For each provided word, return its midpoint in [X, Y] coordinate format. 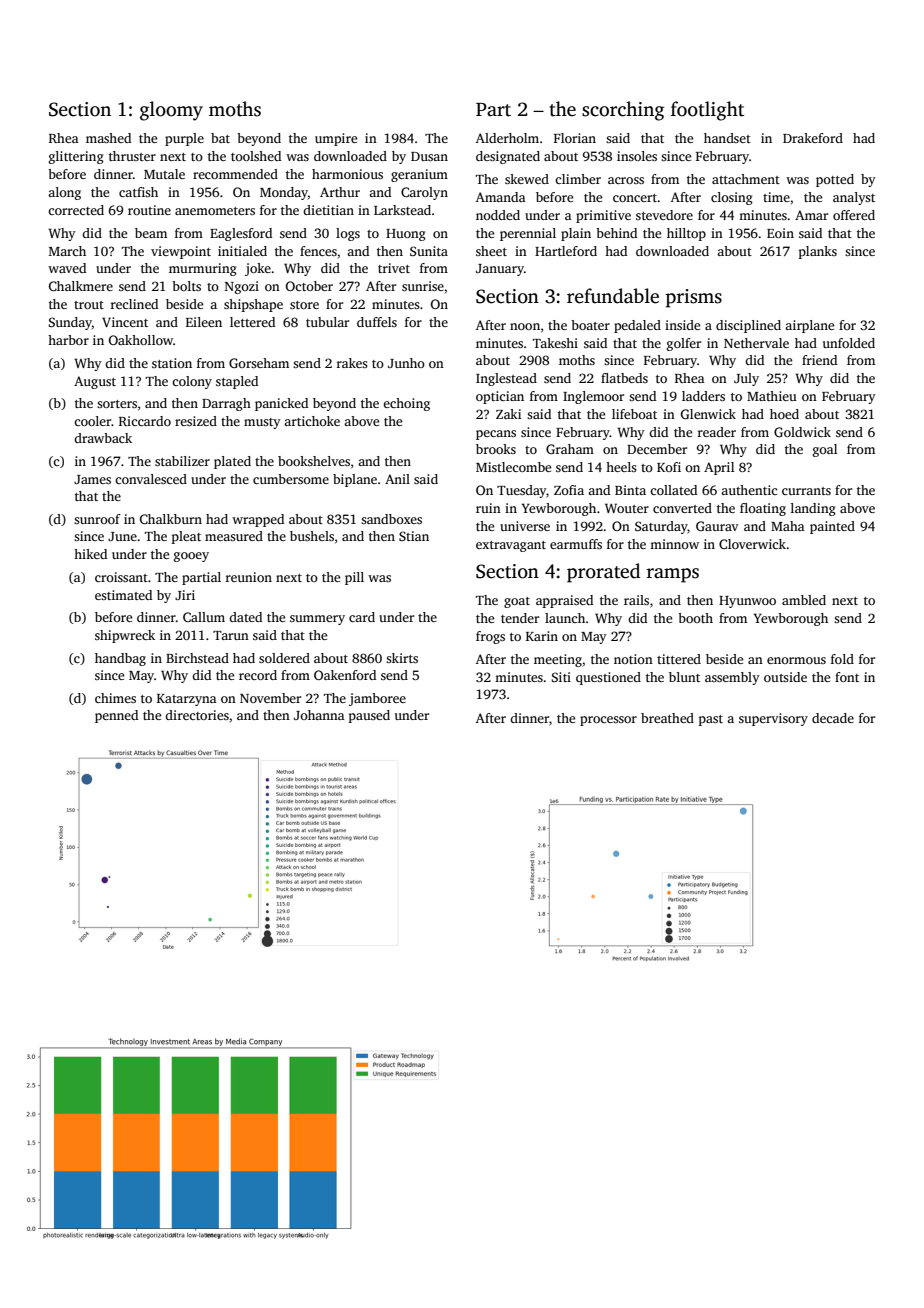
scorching [623, 111]
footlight [707, 111]
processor [608, 721]
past [711, 720]
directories [197, 715]
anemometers [215, 211]
